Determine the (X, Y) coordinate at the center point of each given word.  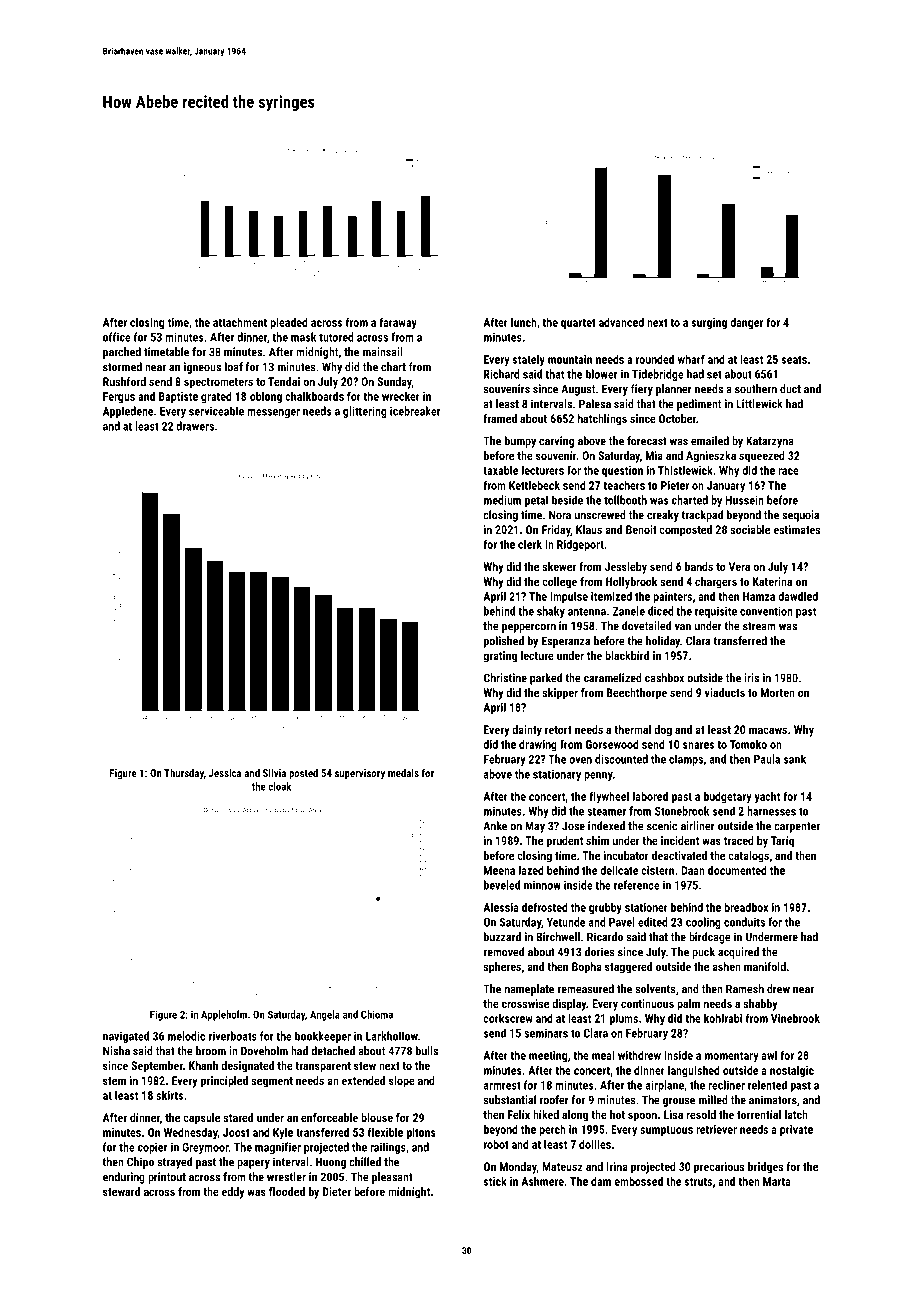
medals (403, 773)
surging (709, 323)
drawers (195, 426)
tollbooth (625, 500)
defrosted (545, 907)
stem (114, 1081)
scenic (662, 826)
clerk (530, 544)
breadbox (746, 907)
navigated (126, 1037)
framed (500, 418)
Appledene (128, 412)
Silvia (274, 773)
